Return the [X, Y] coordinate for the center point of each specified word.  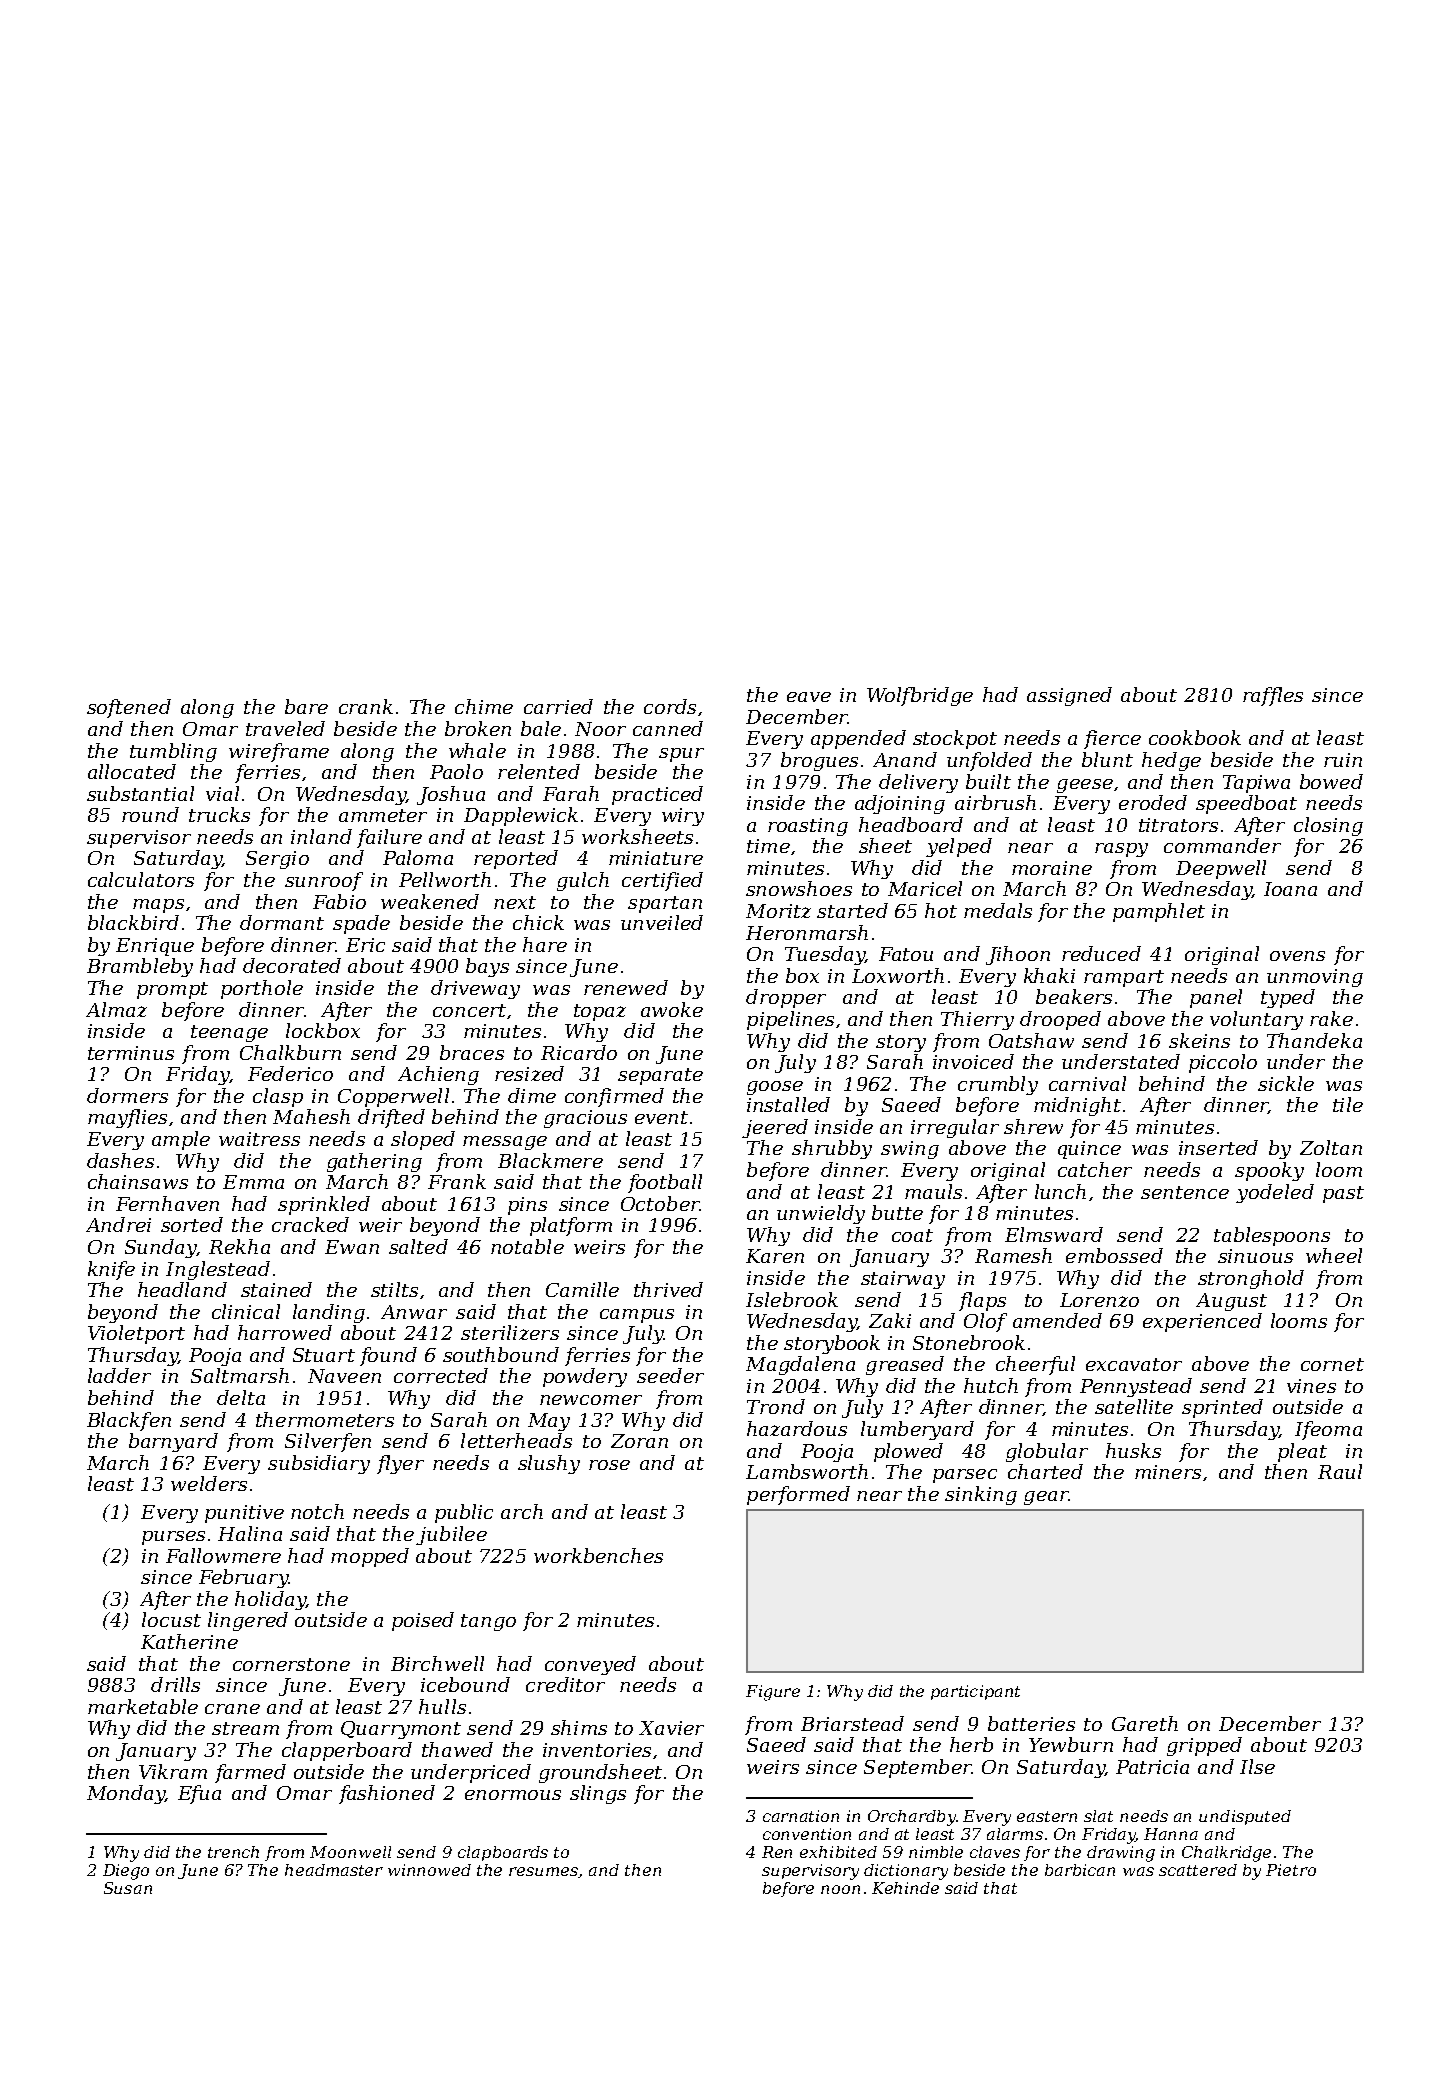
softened [129, 708]
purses [173, 1538]
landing [329, 1313]
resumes [544, 1872]
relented [539, 771]
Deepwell [1221, 869]
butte [897, 1212]
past [1343, 1194]
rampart [1124, 978]
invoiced [973, 1061]
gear [1046, 1498]
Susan [128, 1888]
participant [975, 1692]
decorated [292, 965]
